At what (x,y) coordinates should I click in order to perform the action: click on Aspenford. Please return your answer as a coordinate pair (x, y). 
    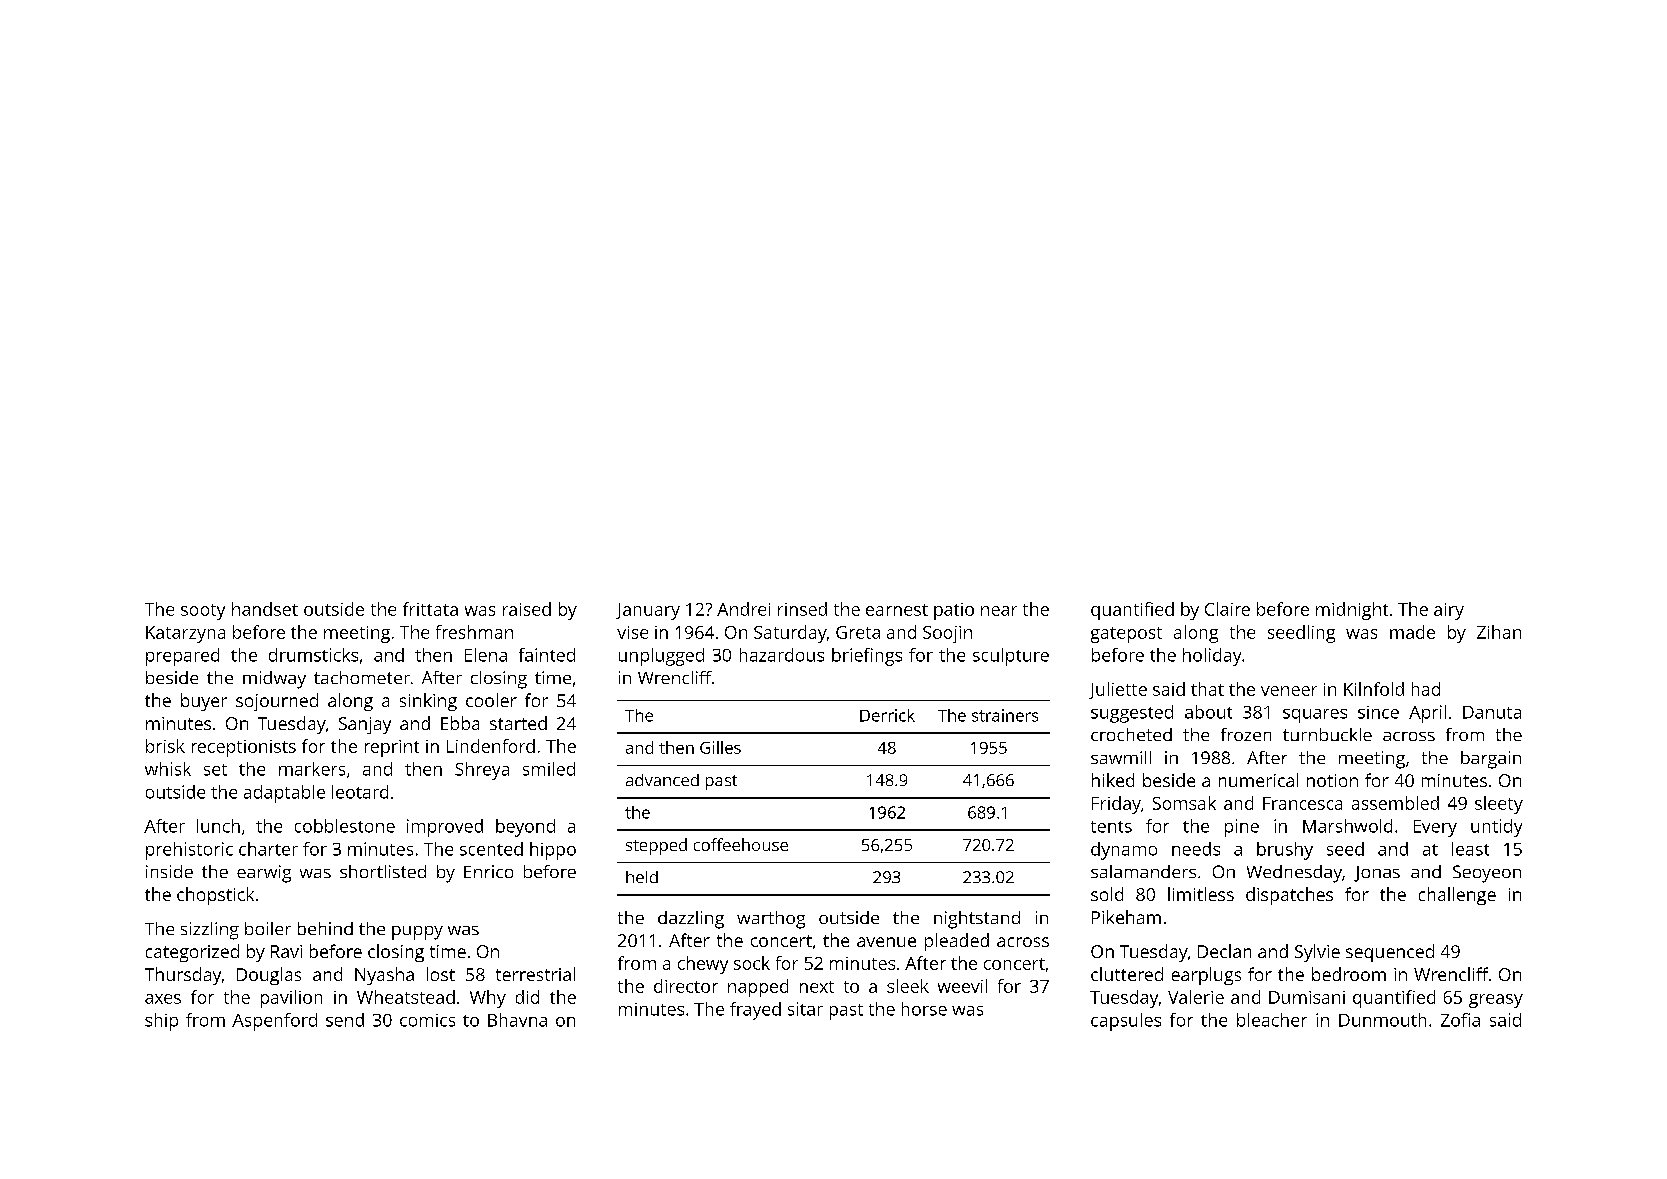
    Looking at the image, I should click on (274, 1022).
